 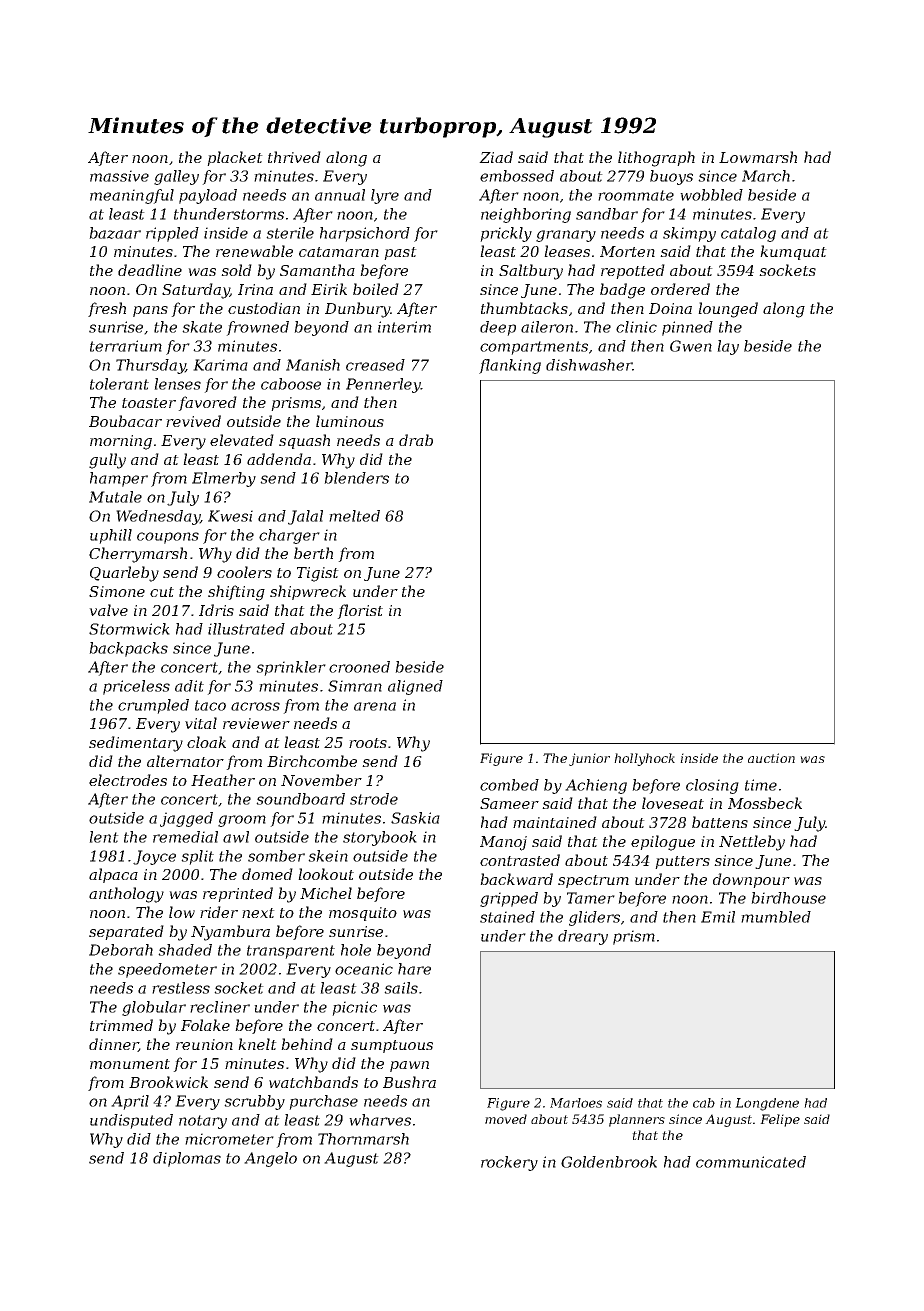 I want to click on April, so click(x=130, y=1102).
